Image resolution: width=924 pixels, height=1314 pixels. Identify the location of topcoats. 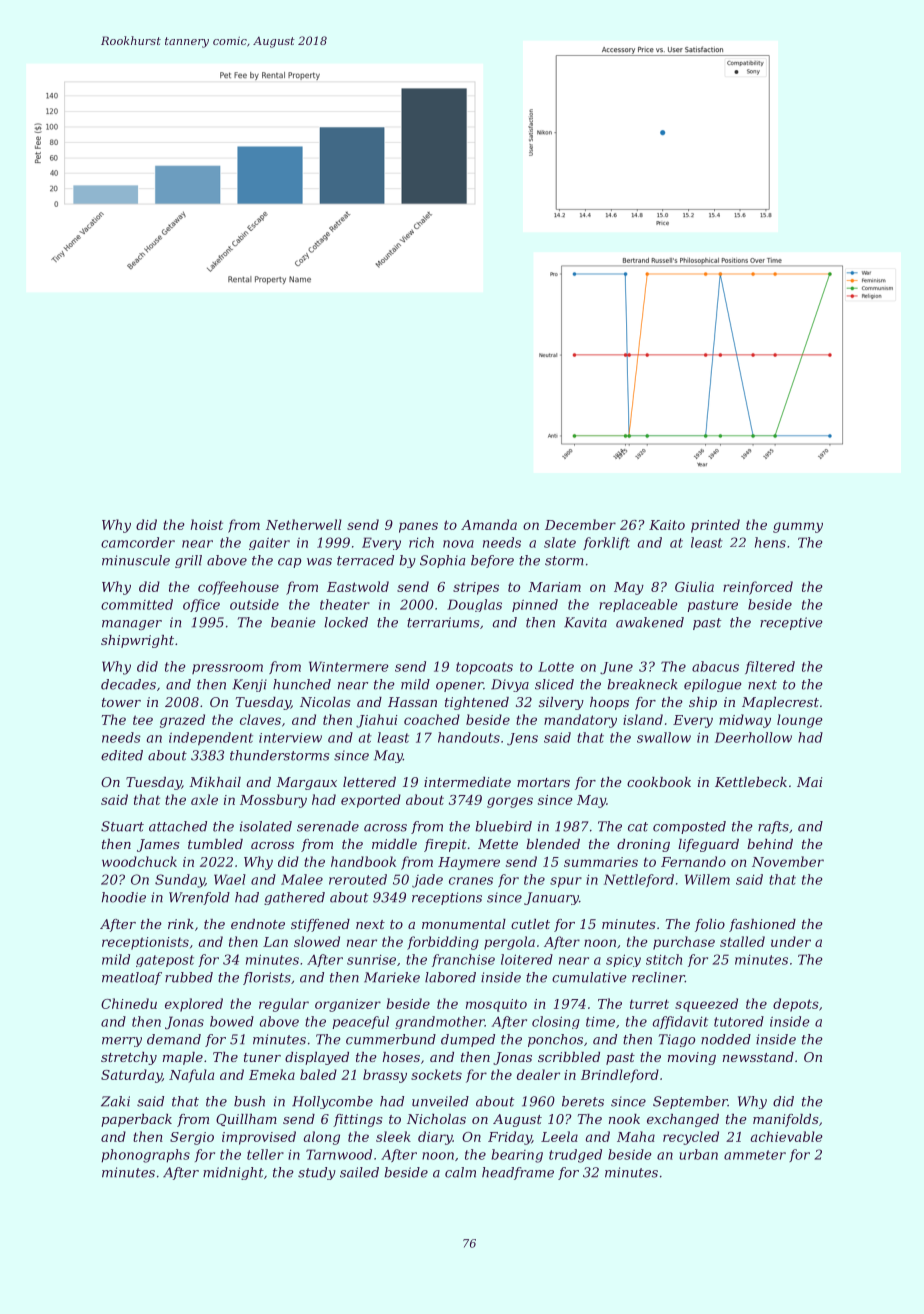
(484, 668).
